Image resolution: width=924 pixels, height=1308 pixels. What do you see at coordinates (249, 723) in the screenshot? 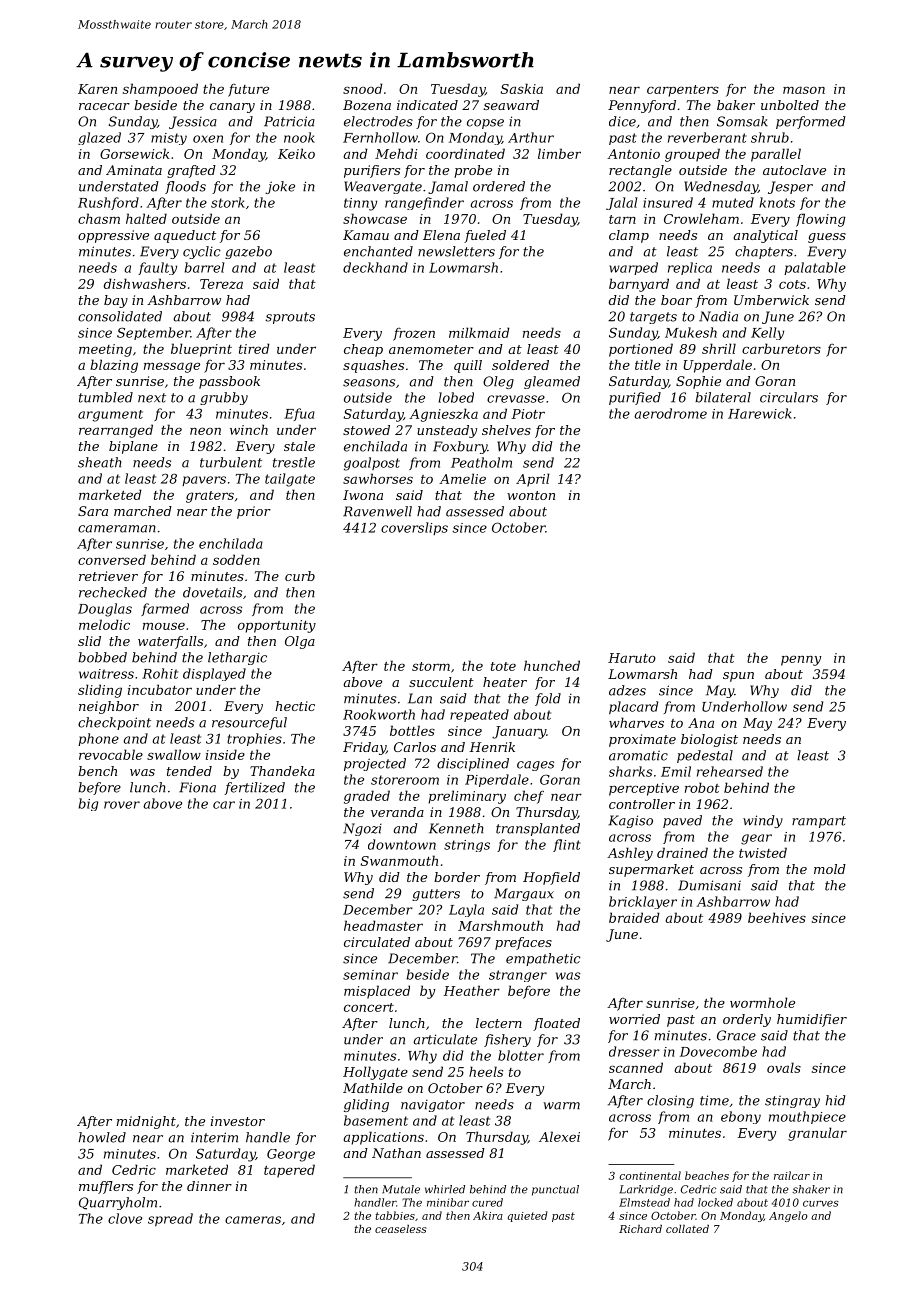
I see `resourceful` at bounding box center [249, 723].
